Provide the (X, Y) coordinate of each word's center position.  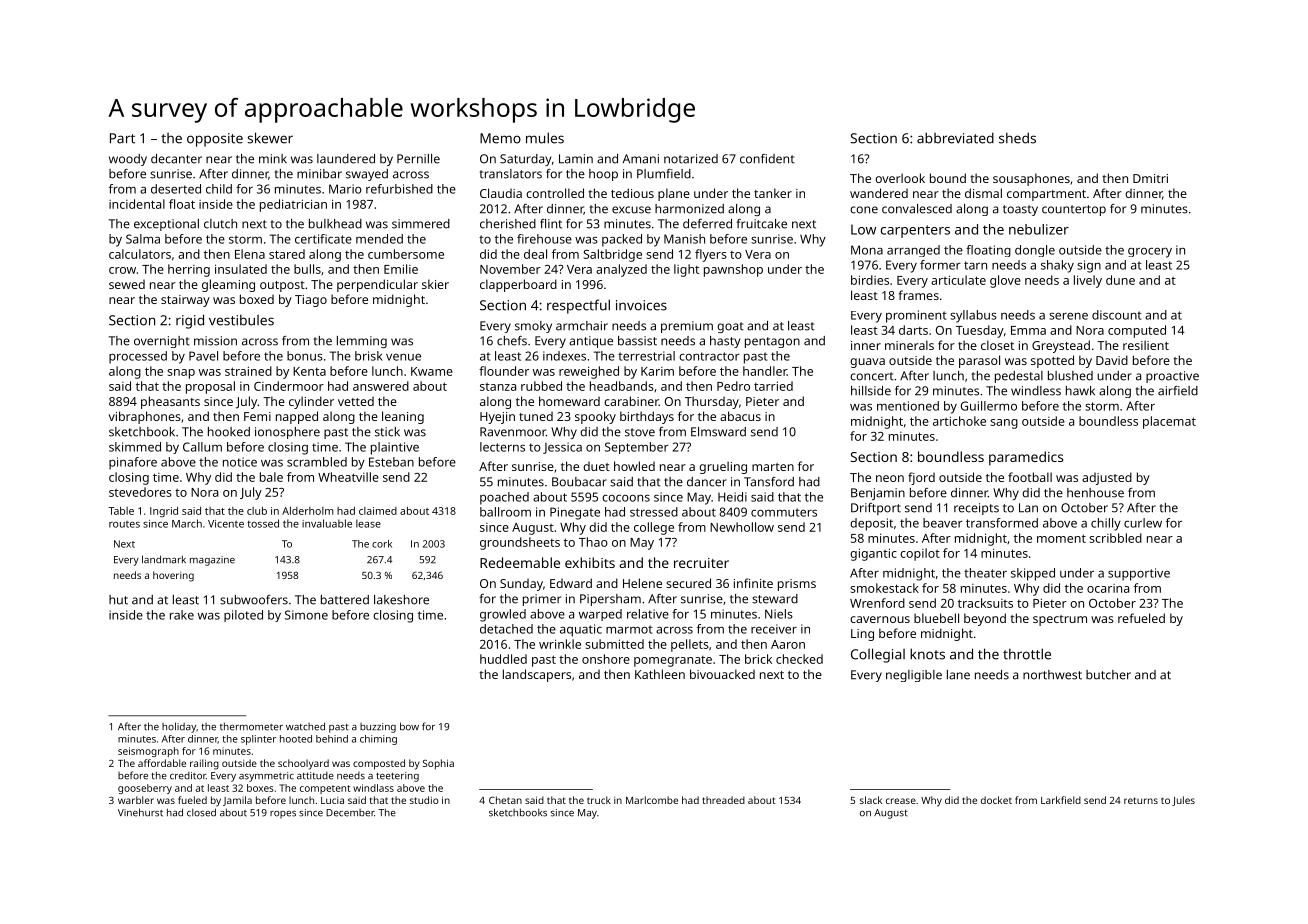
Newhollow (742, 527)
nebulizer (1039, 229)
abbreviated (955, 138)
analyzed (621, 270)
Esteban (391, 462)
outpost (282, 286)
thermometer (251, 726)
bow (409, 726)
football (1030, 477)
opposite (215, 140)
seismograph (148, 752)
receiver (774, 629)
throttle (1027, 654)
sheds (1017, 138)
